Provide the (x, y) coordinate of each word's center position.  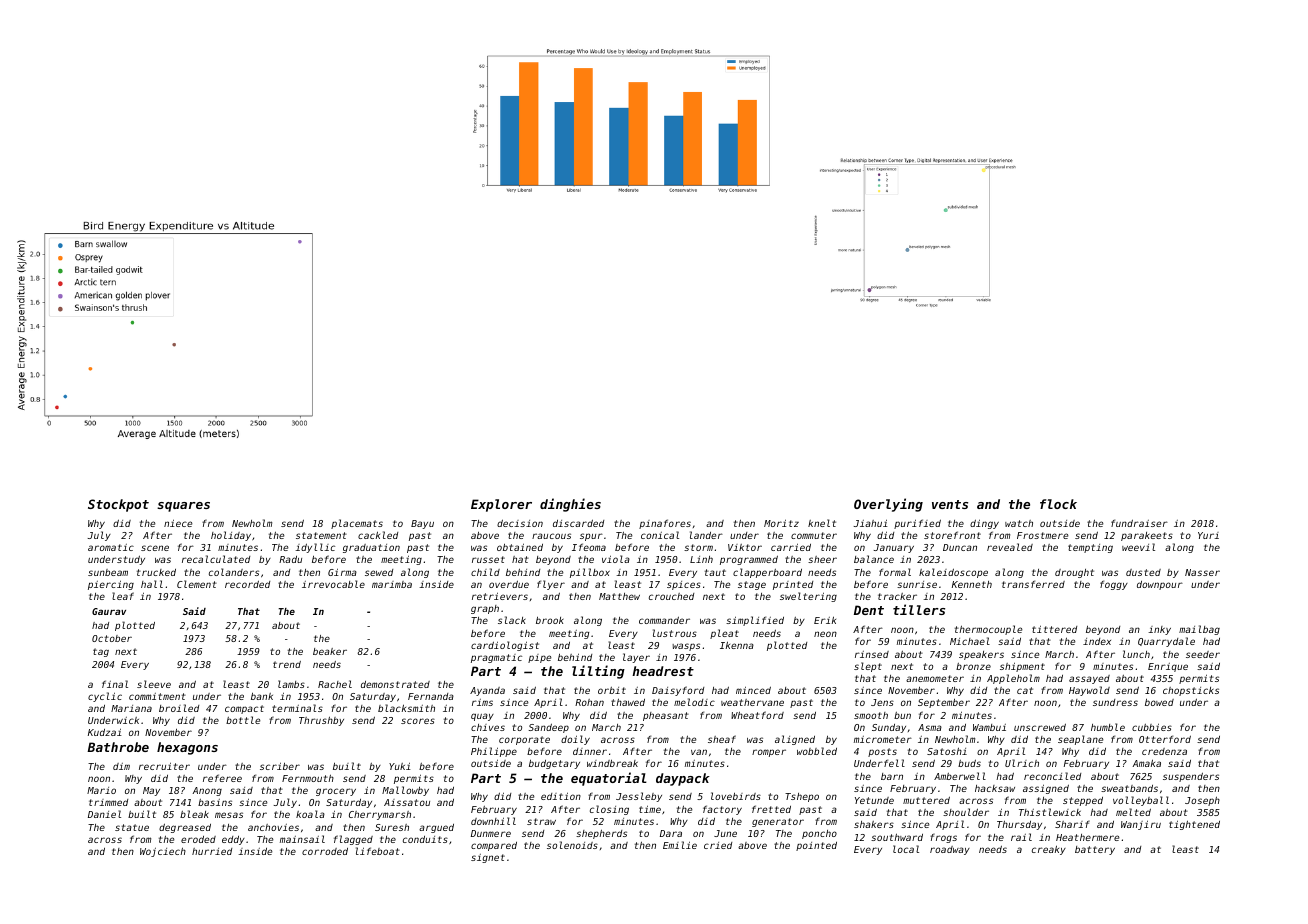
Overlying (888, 505)
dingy (984, 524)
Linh (701, 559)
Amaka (1147, 763)
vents (950, 504)
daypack (683, 779)
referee (222, 778)
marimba (392, 584)
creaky (1049, 850)
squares (183, 507)
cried (718, 845)
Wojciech (163, 852)
